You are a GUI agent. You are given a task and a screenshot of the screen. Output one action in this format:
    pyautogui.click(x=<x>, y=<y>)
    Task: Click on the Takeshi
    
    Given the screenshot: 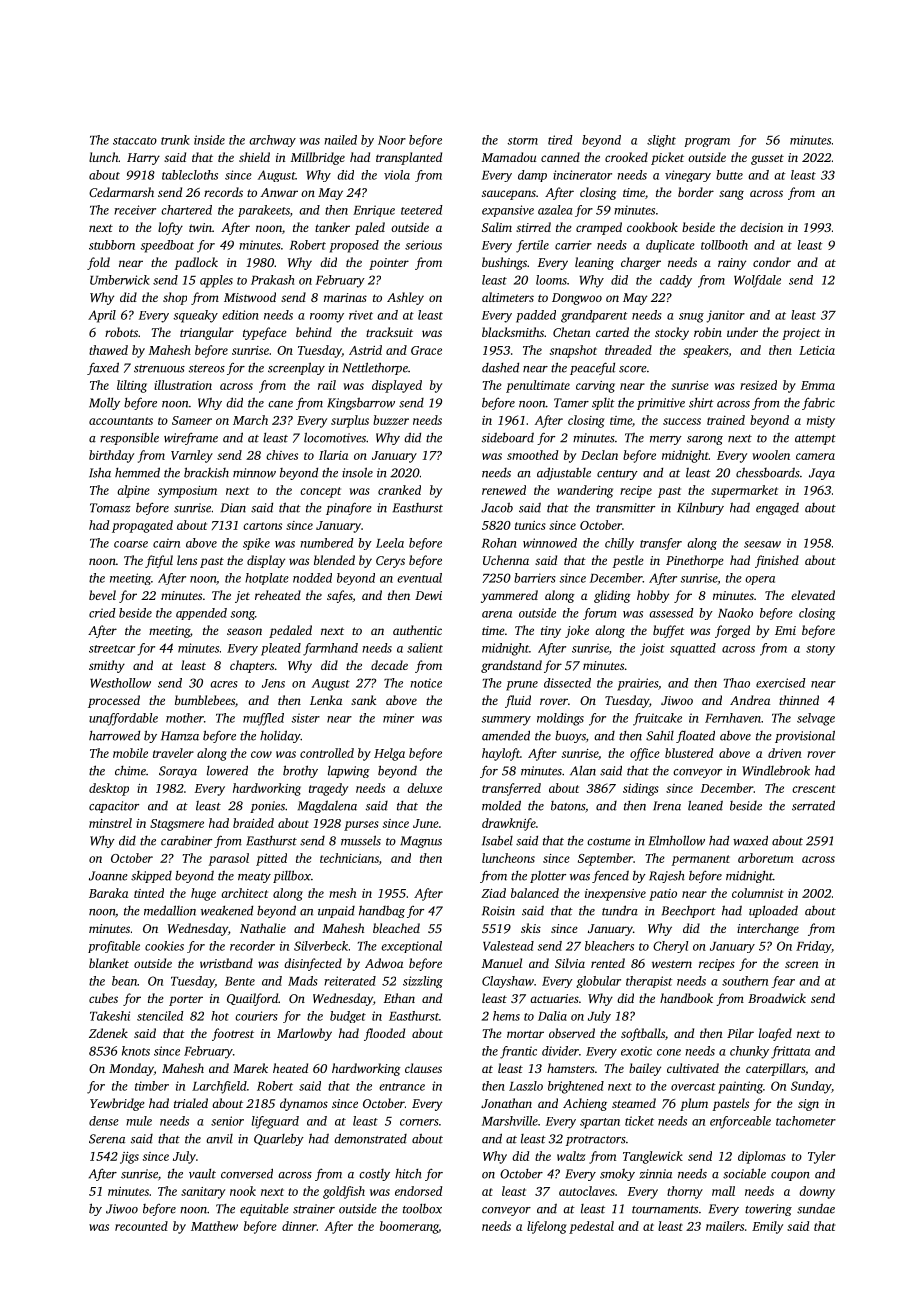 What is the action you would take?
    pyautogui.click(x=110, y=1016)
